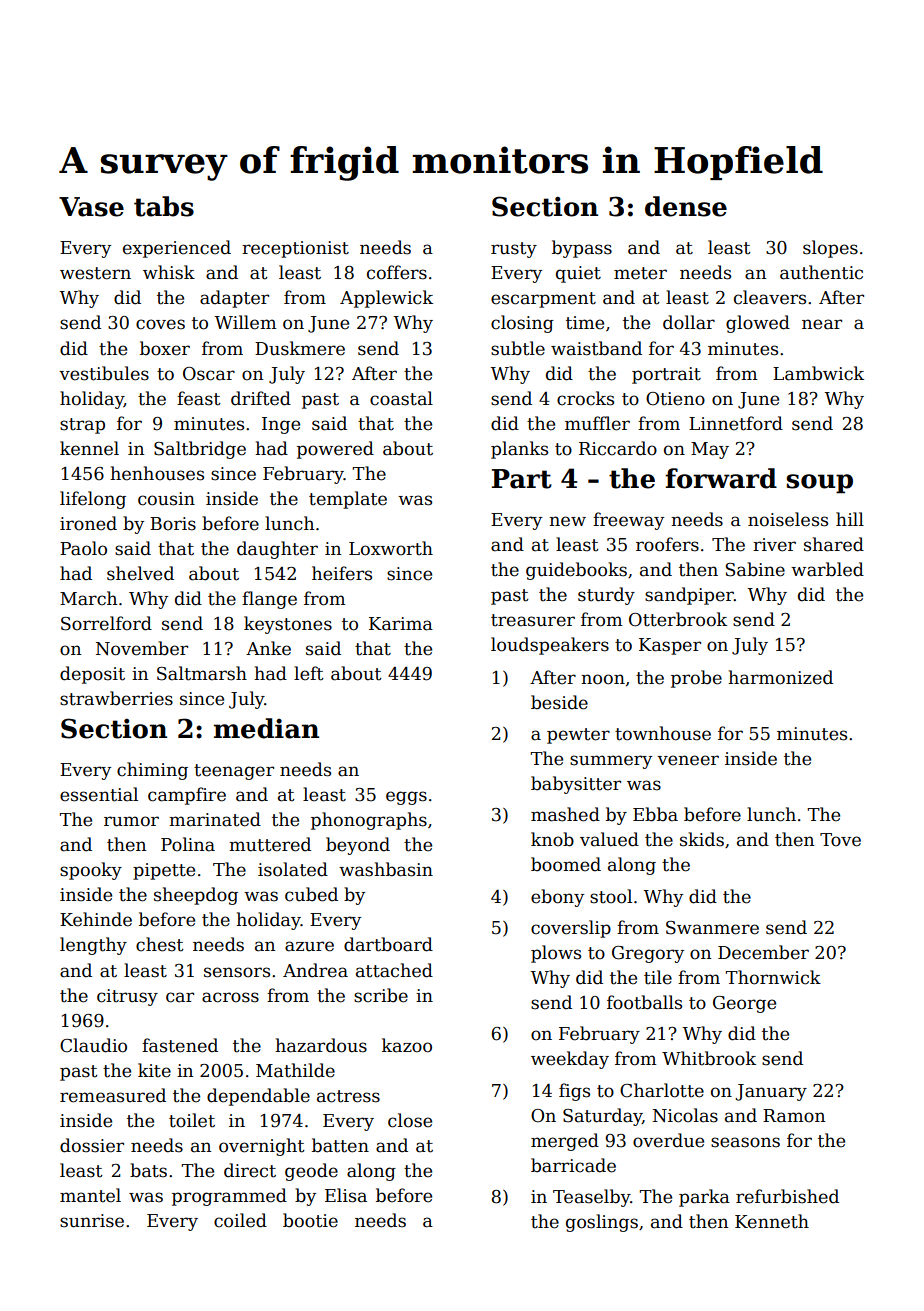  Describe the element at coordinates (281, 425) in the screenshot. I see `Inge` at that location.
